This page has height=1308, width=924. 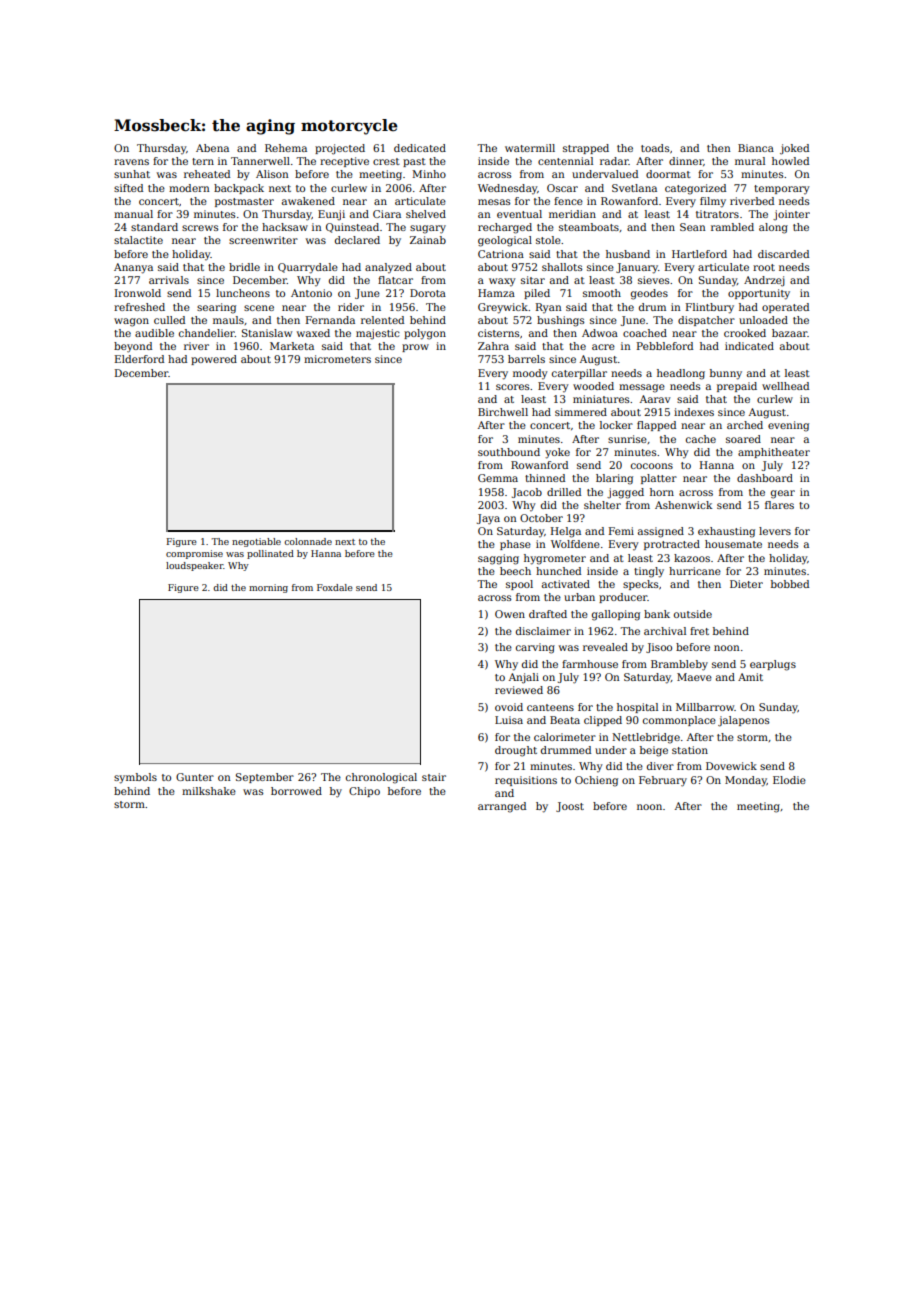 I want to click on manual, so click(x=133, y=214).
